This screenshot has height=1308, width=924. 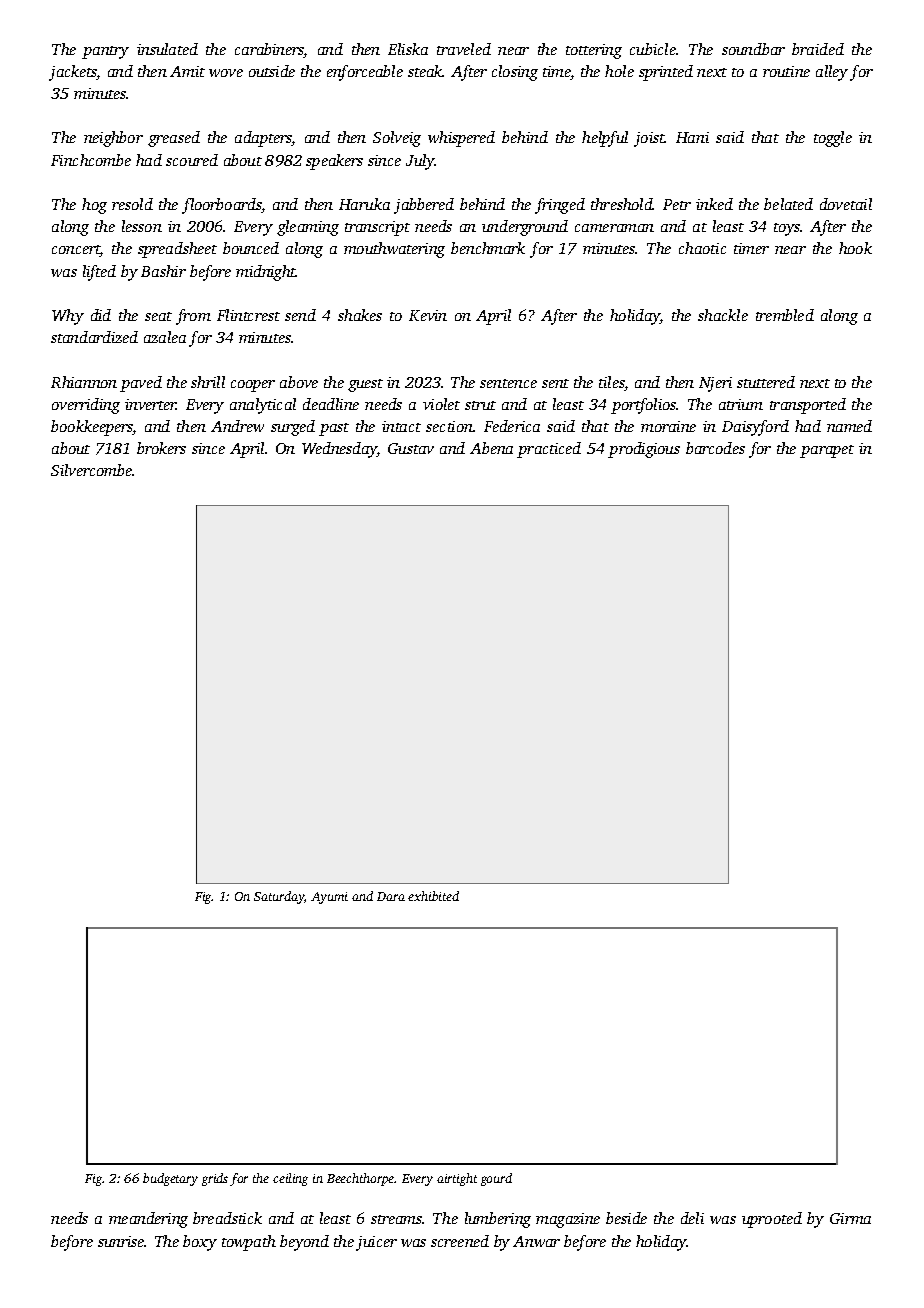 What do you see at coordinates (215, 1179) in the screenshot?
I see `grids` at bounding box center [215, 1179].
